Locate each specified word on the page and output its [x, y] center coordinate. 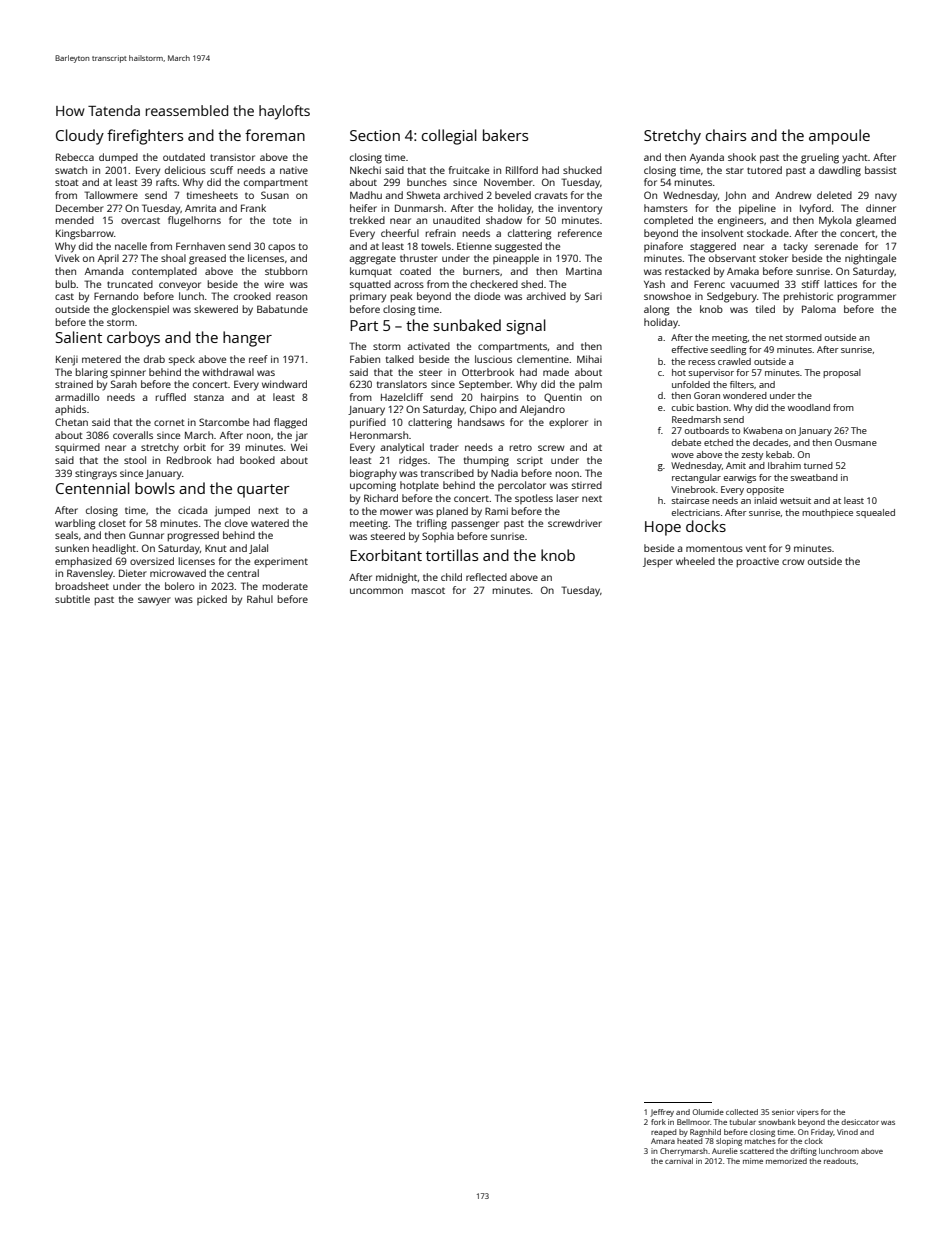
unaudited [456, 220]
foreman [275, 135]
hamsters [666, 208]
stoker [773, 258]
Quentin [563, 398]
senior [783, 1112]
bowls [155, 488]
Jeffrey [662, 1113]
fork [658, 1122]
